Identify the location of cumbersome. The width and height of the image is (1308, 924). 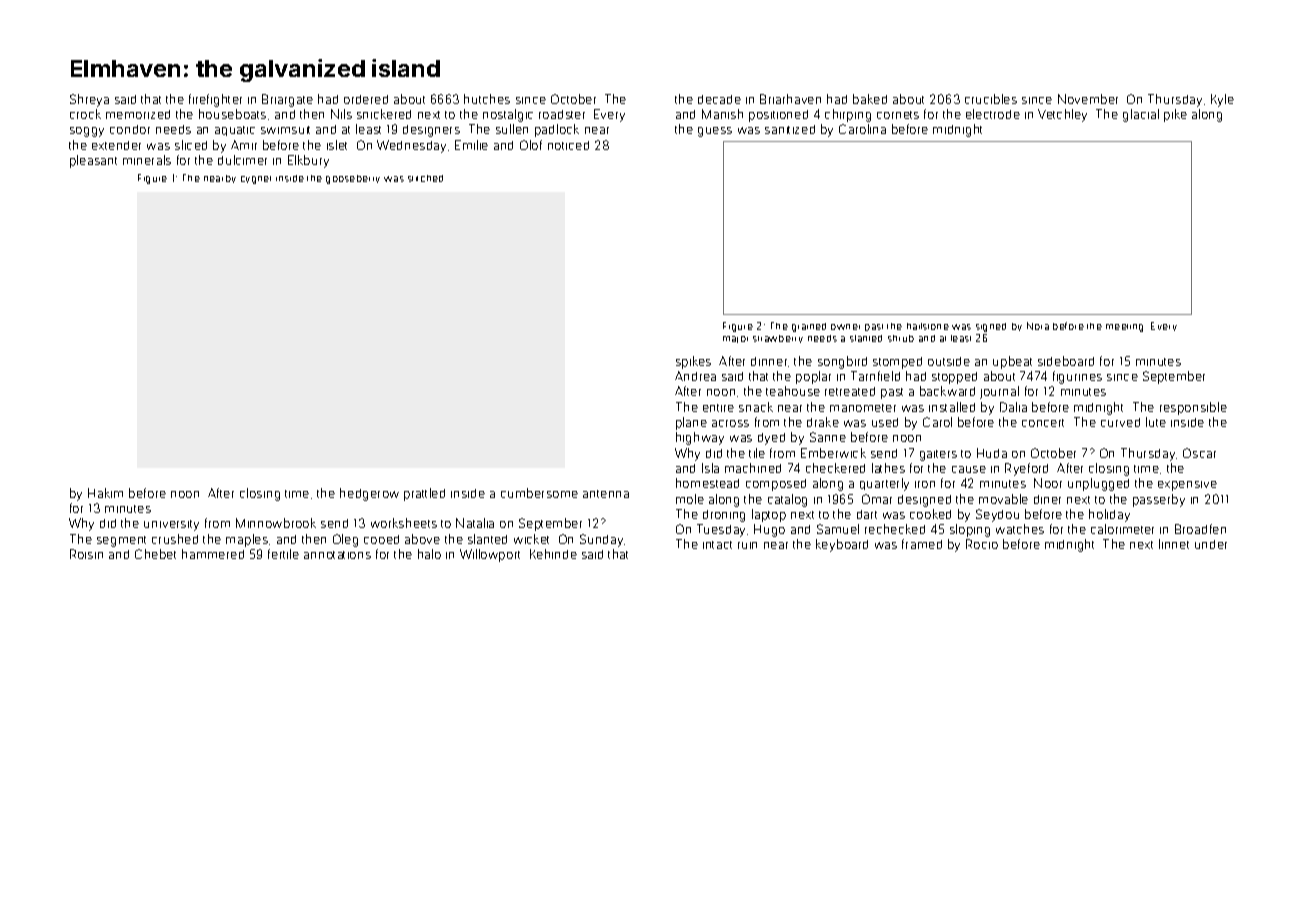
(539, 493).
